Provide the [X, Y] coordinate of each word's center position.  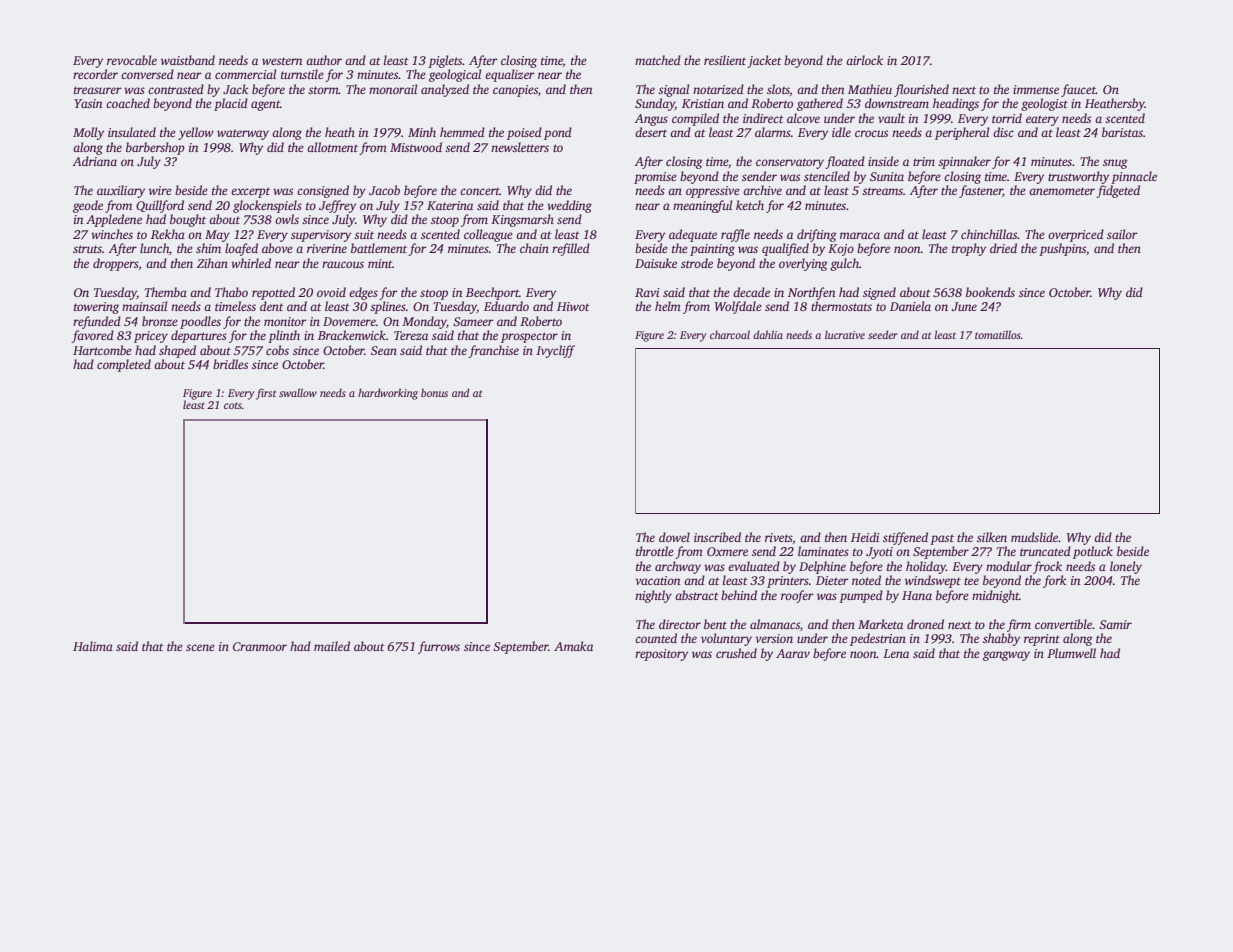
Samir [1115, 624]
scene [200, 647]
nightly [653, 596]
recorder [95, 74]
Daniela [910, 306]
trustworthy [1078, 177]
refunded [97, 322]
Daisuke [656, 263]
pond [558, 133]
